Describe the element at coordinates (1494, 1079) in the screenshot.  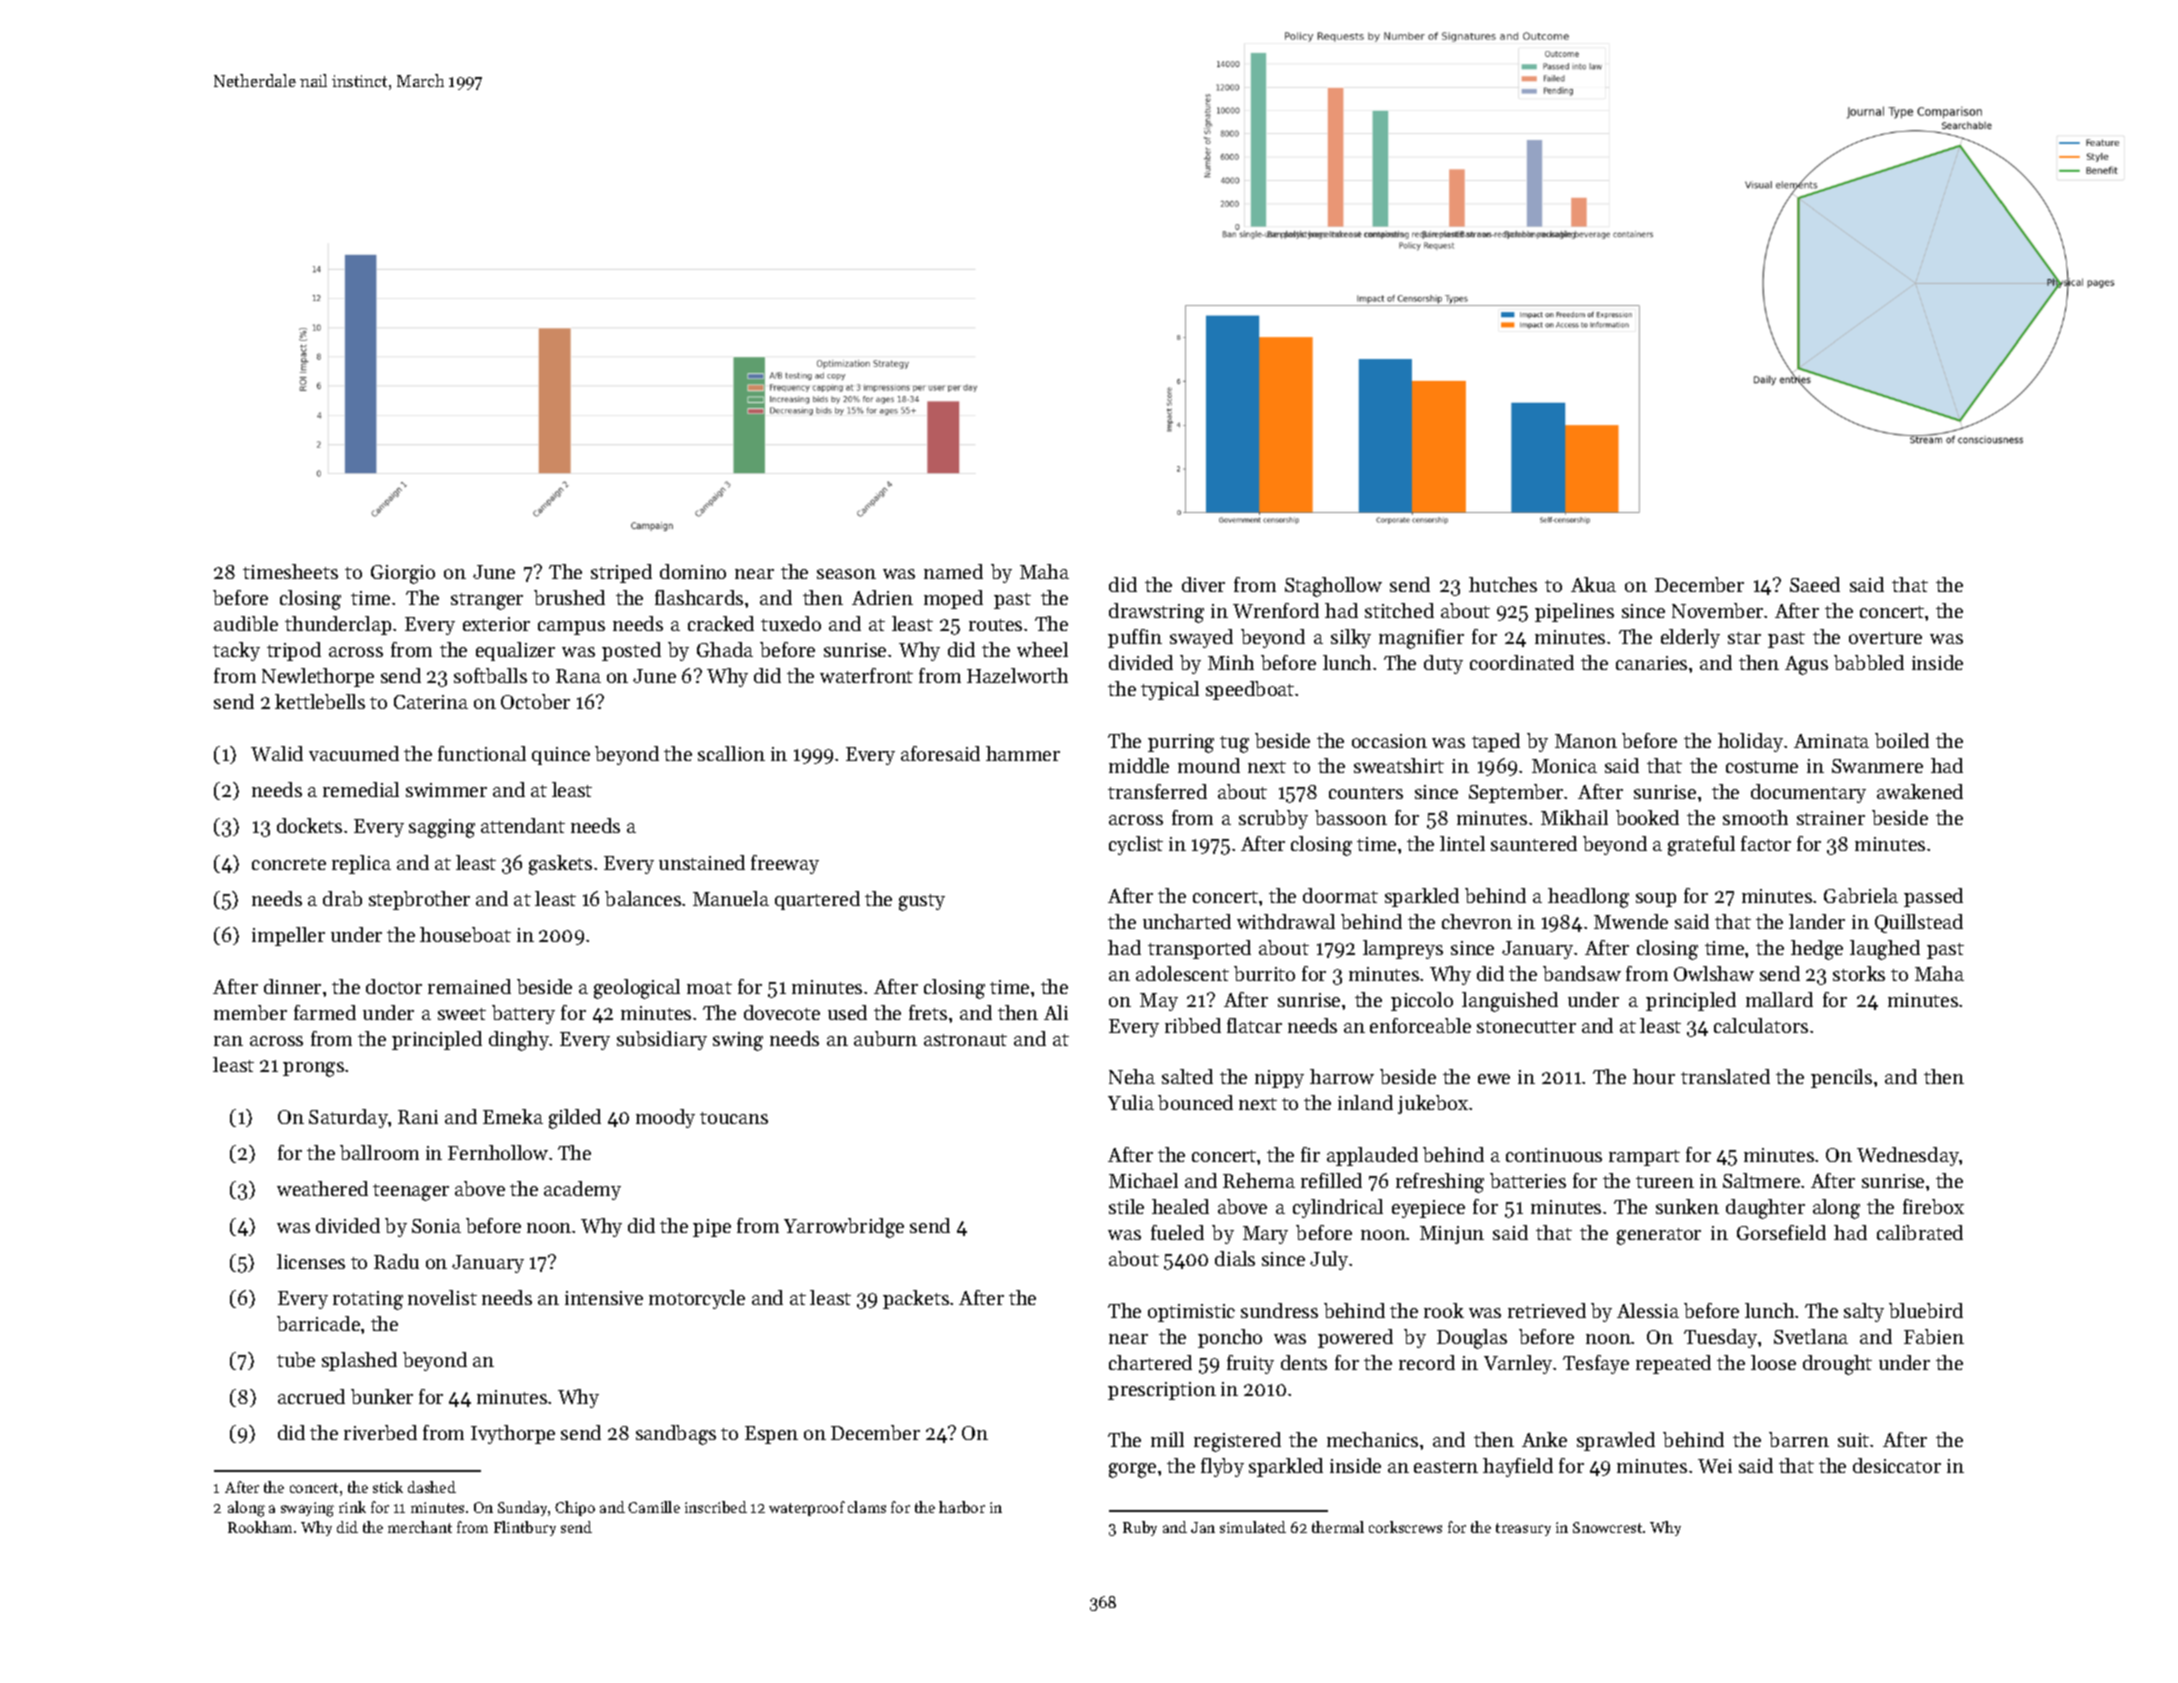
I see `ewe` at that location.
